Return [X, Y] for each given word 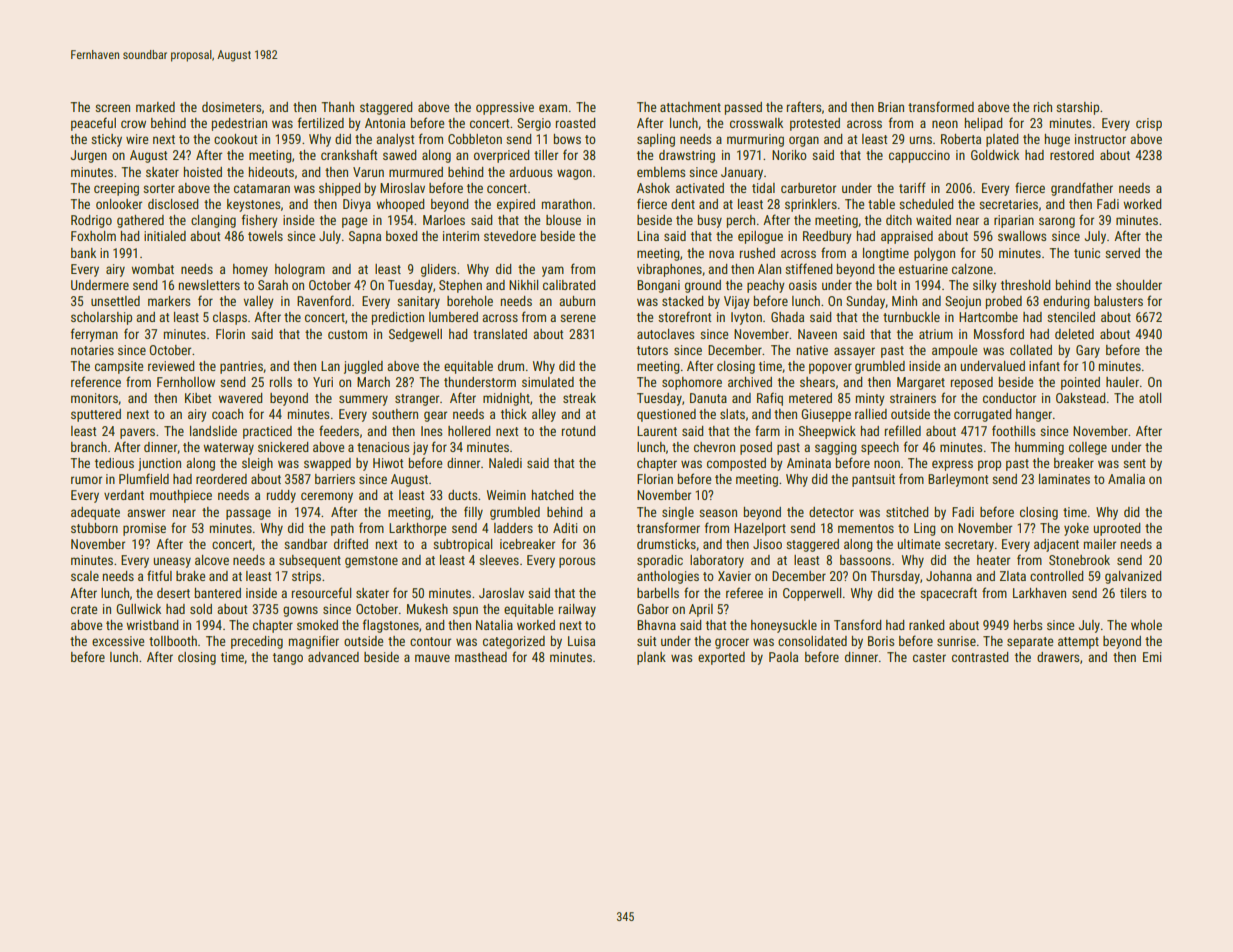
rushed [757, 253]
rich [1043, 107]
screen [112, 108]
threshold [1025, 285]
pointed [1080, 383]
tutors [652, 350]
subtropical [462, 545]
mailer [1100, 544]
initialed [165, 236]
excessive [118, 641]
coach [227, 414]
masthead [481, 657]
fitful [159, 575]
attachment [690, 107]
